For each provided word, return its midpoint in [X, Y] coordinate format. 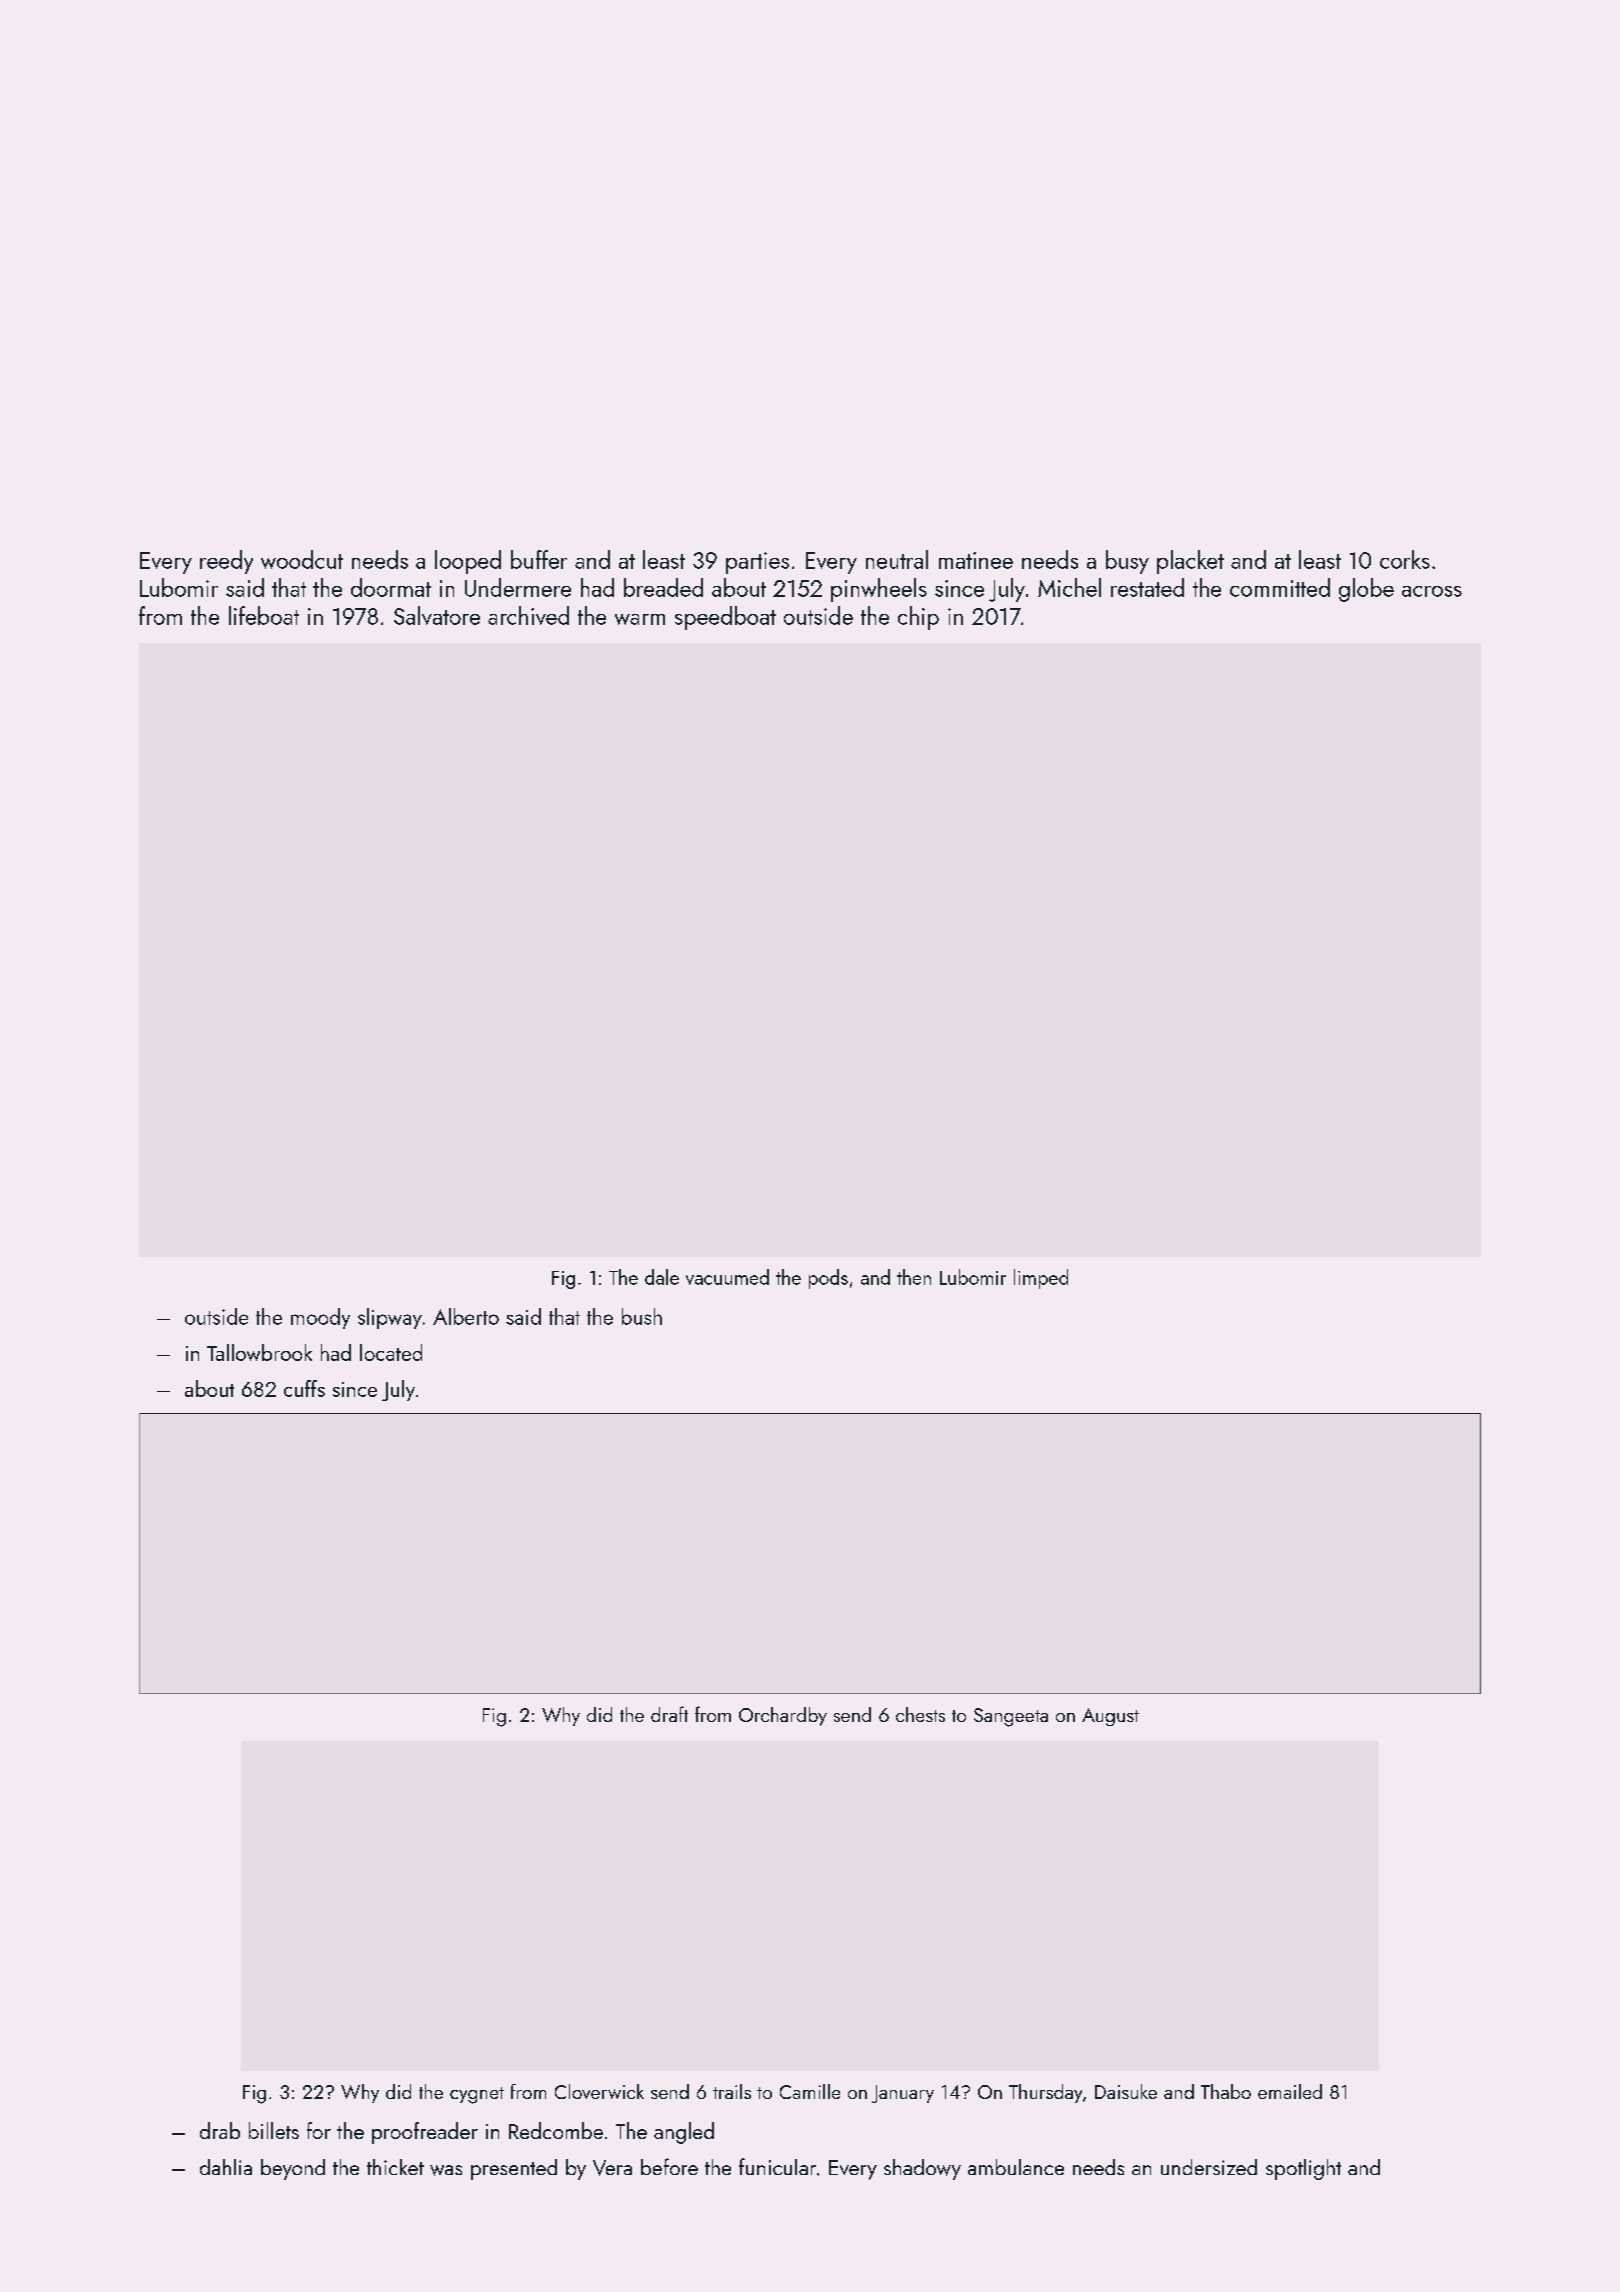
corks [1405, 559]
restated [1147, 587]
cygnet [477, 2095]
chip [918, 618]
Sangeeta [1011, 1717]
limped [1041, 1279]
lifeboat [264, 615]
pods [828, 1279]
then [914, 1277]
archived [528, 615]
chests [920, 1714]
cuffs [304, 1388]
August [1110, 1717]
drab [220, 2130]
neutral [897, 559]
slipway [390, 1318]
